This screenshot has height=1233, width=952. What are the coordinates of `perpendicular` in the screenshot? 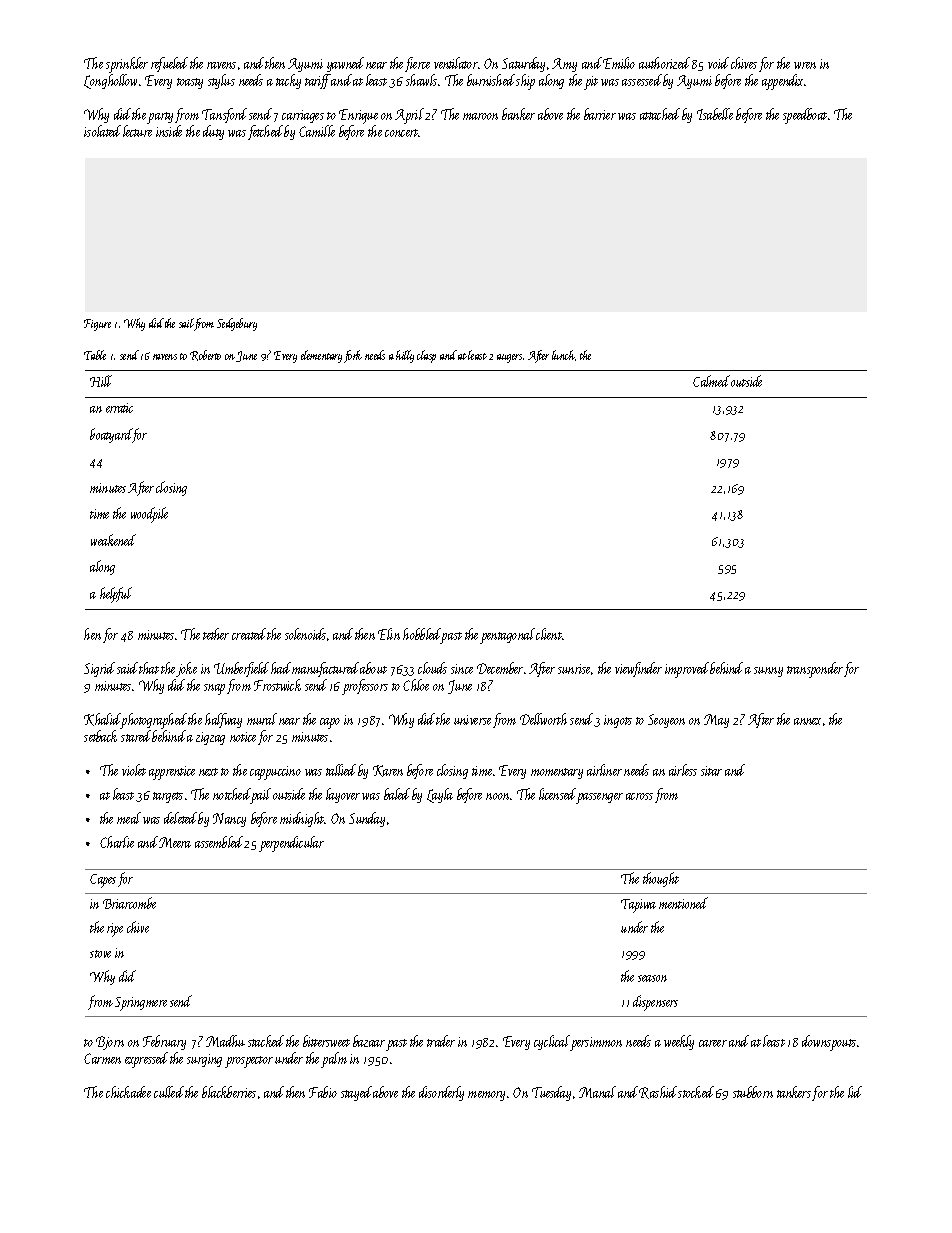 It's located at (291, 844).
